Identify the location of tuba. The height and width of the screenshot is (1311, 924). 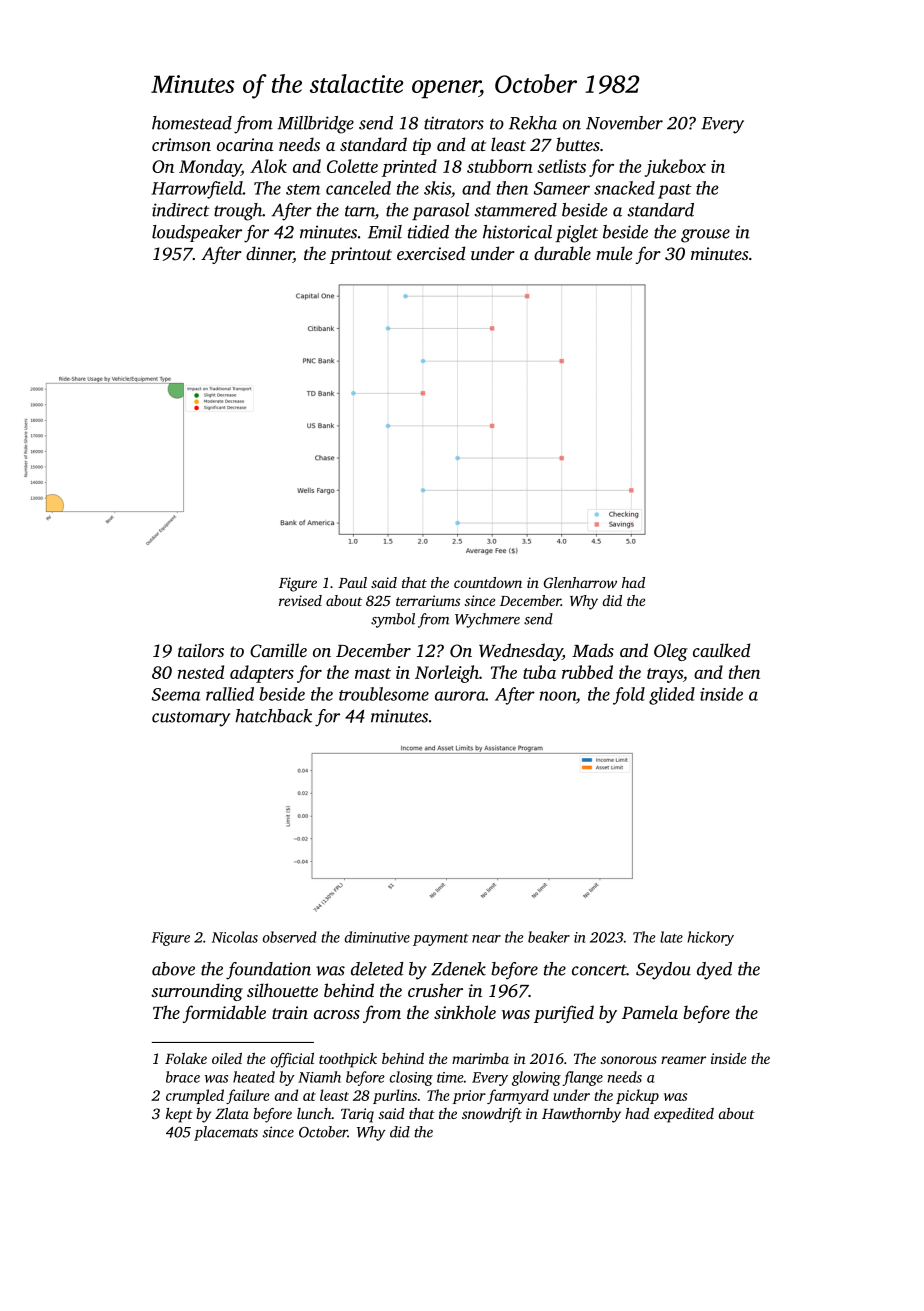
(539, 672).
